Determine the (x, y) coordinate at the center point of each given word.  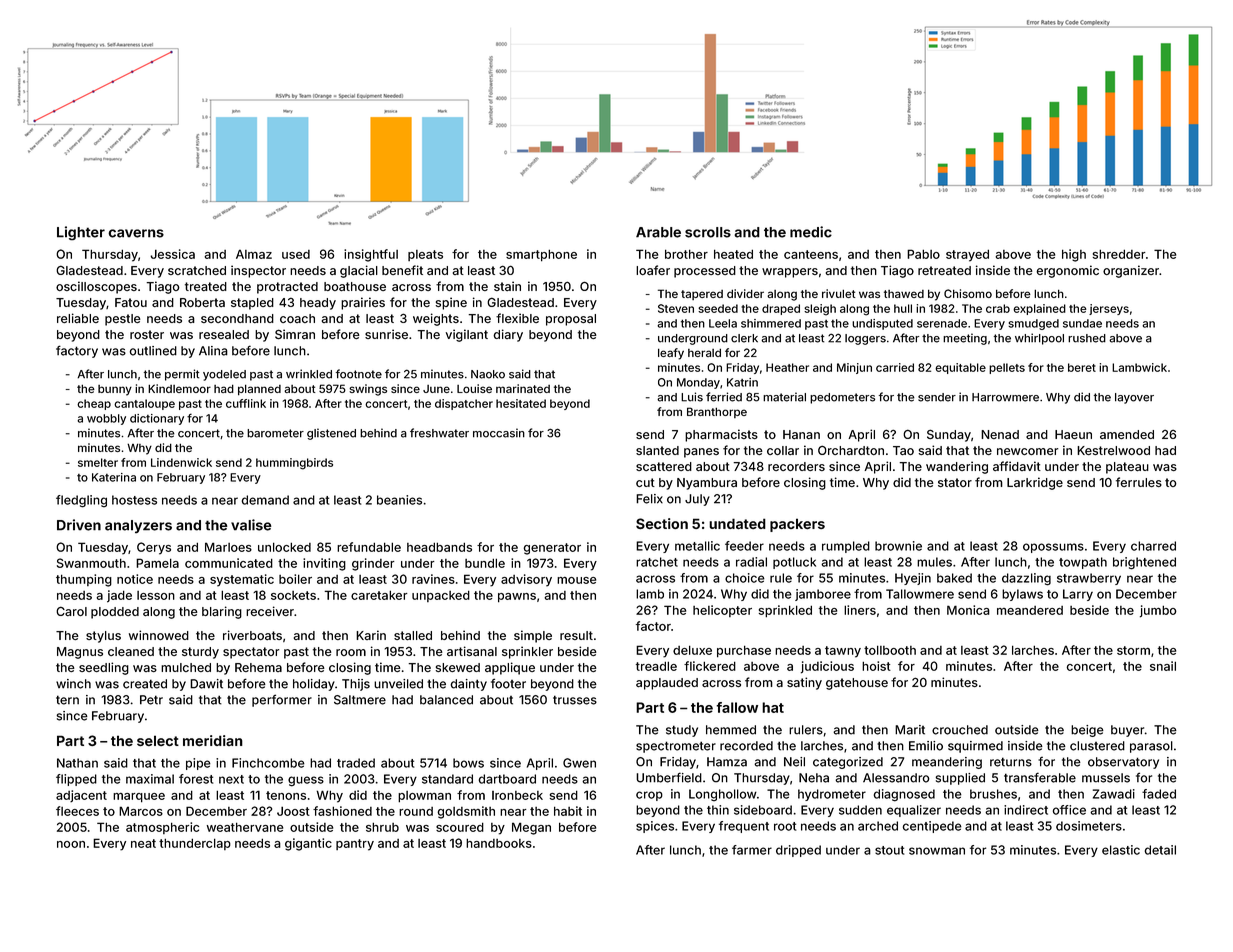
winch (73, 684)
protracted (287, 288)
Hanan (801, 434)
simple (533, 636)
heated (733, 254)
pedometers (842, 398)
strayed (967, 255)
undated (737, 523)
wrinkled (309, 374)
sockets (293, 595)
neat (143, 843)
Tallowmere (920, 594)
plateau (1127, 468)
